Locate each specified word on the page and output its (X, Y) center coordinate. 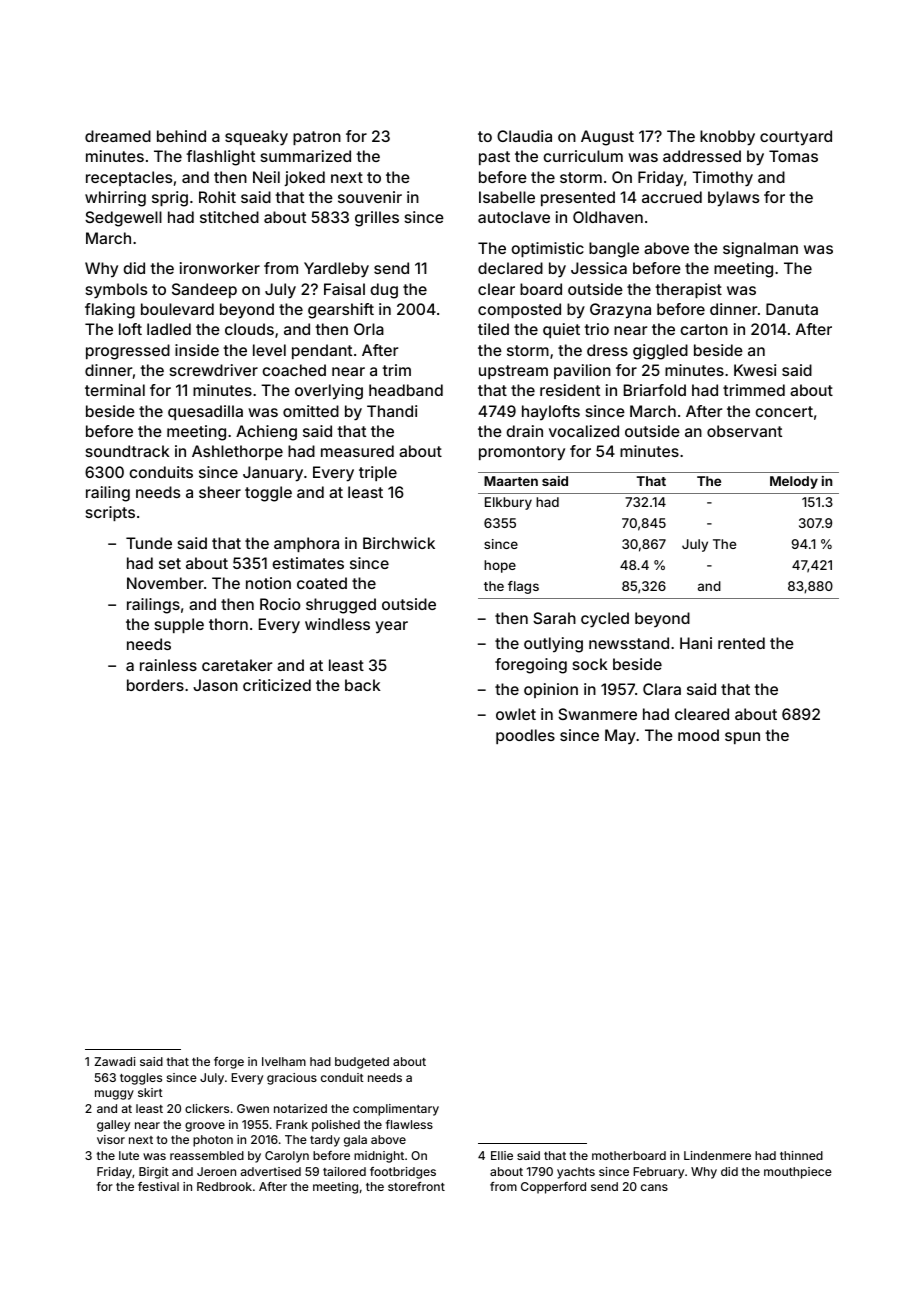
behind (181, 136)
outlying (553, 645)
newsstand (629, 643)
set (170, 563)
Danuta (792, 309)
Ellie (502, 1155)
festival (158, 1186)
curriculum (583, 156)
